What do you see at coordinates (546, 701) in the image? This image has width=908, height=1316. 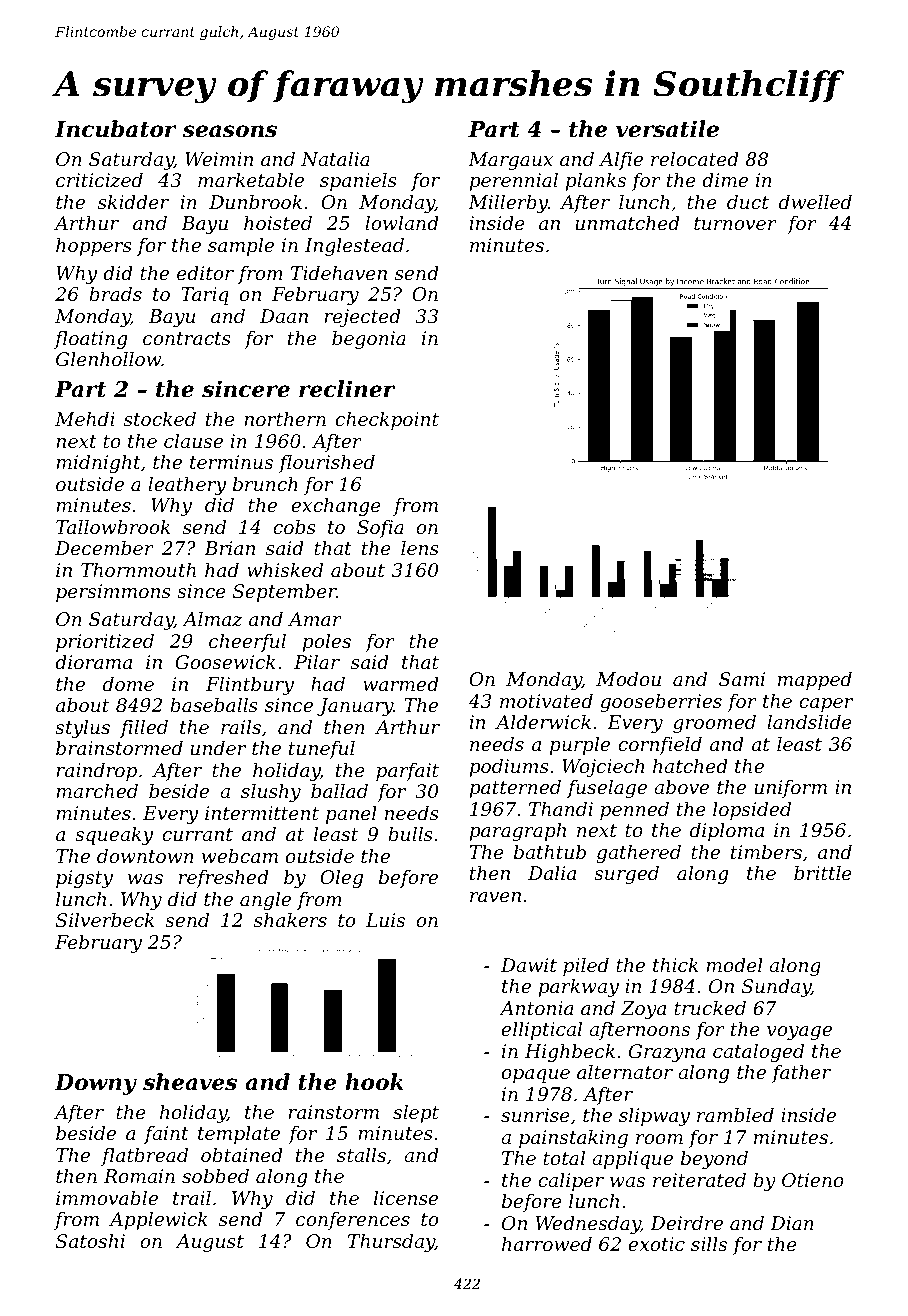 I see `motivated` at bounding box center [546, 701].
